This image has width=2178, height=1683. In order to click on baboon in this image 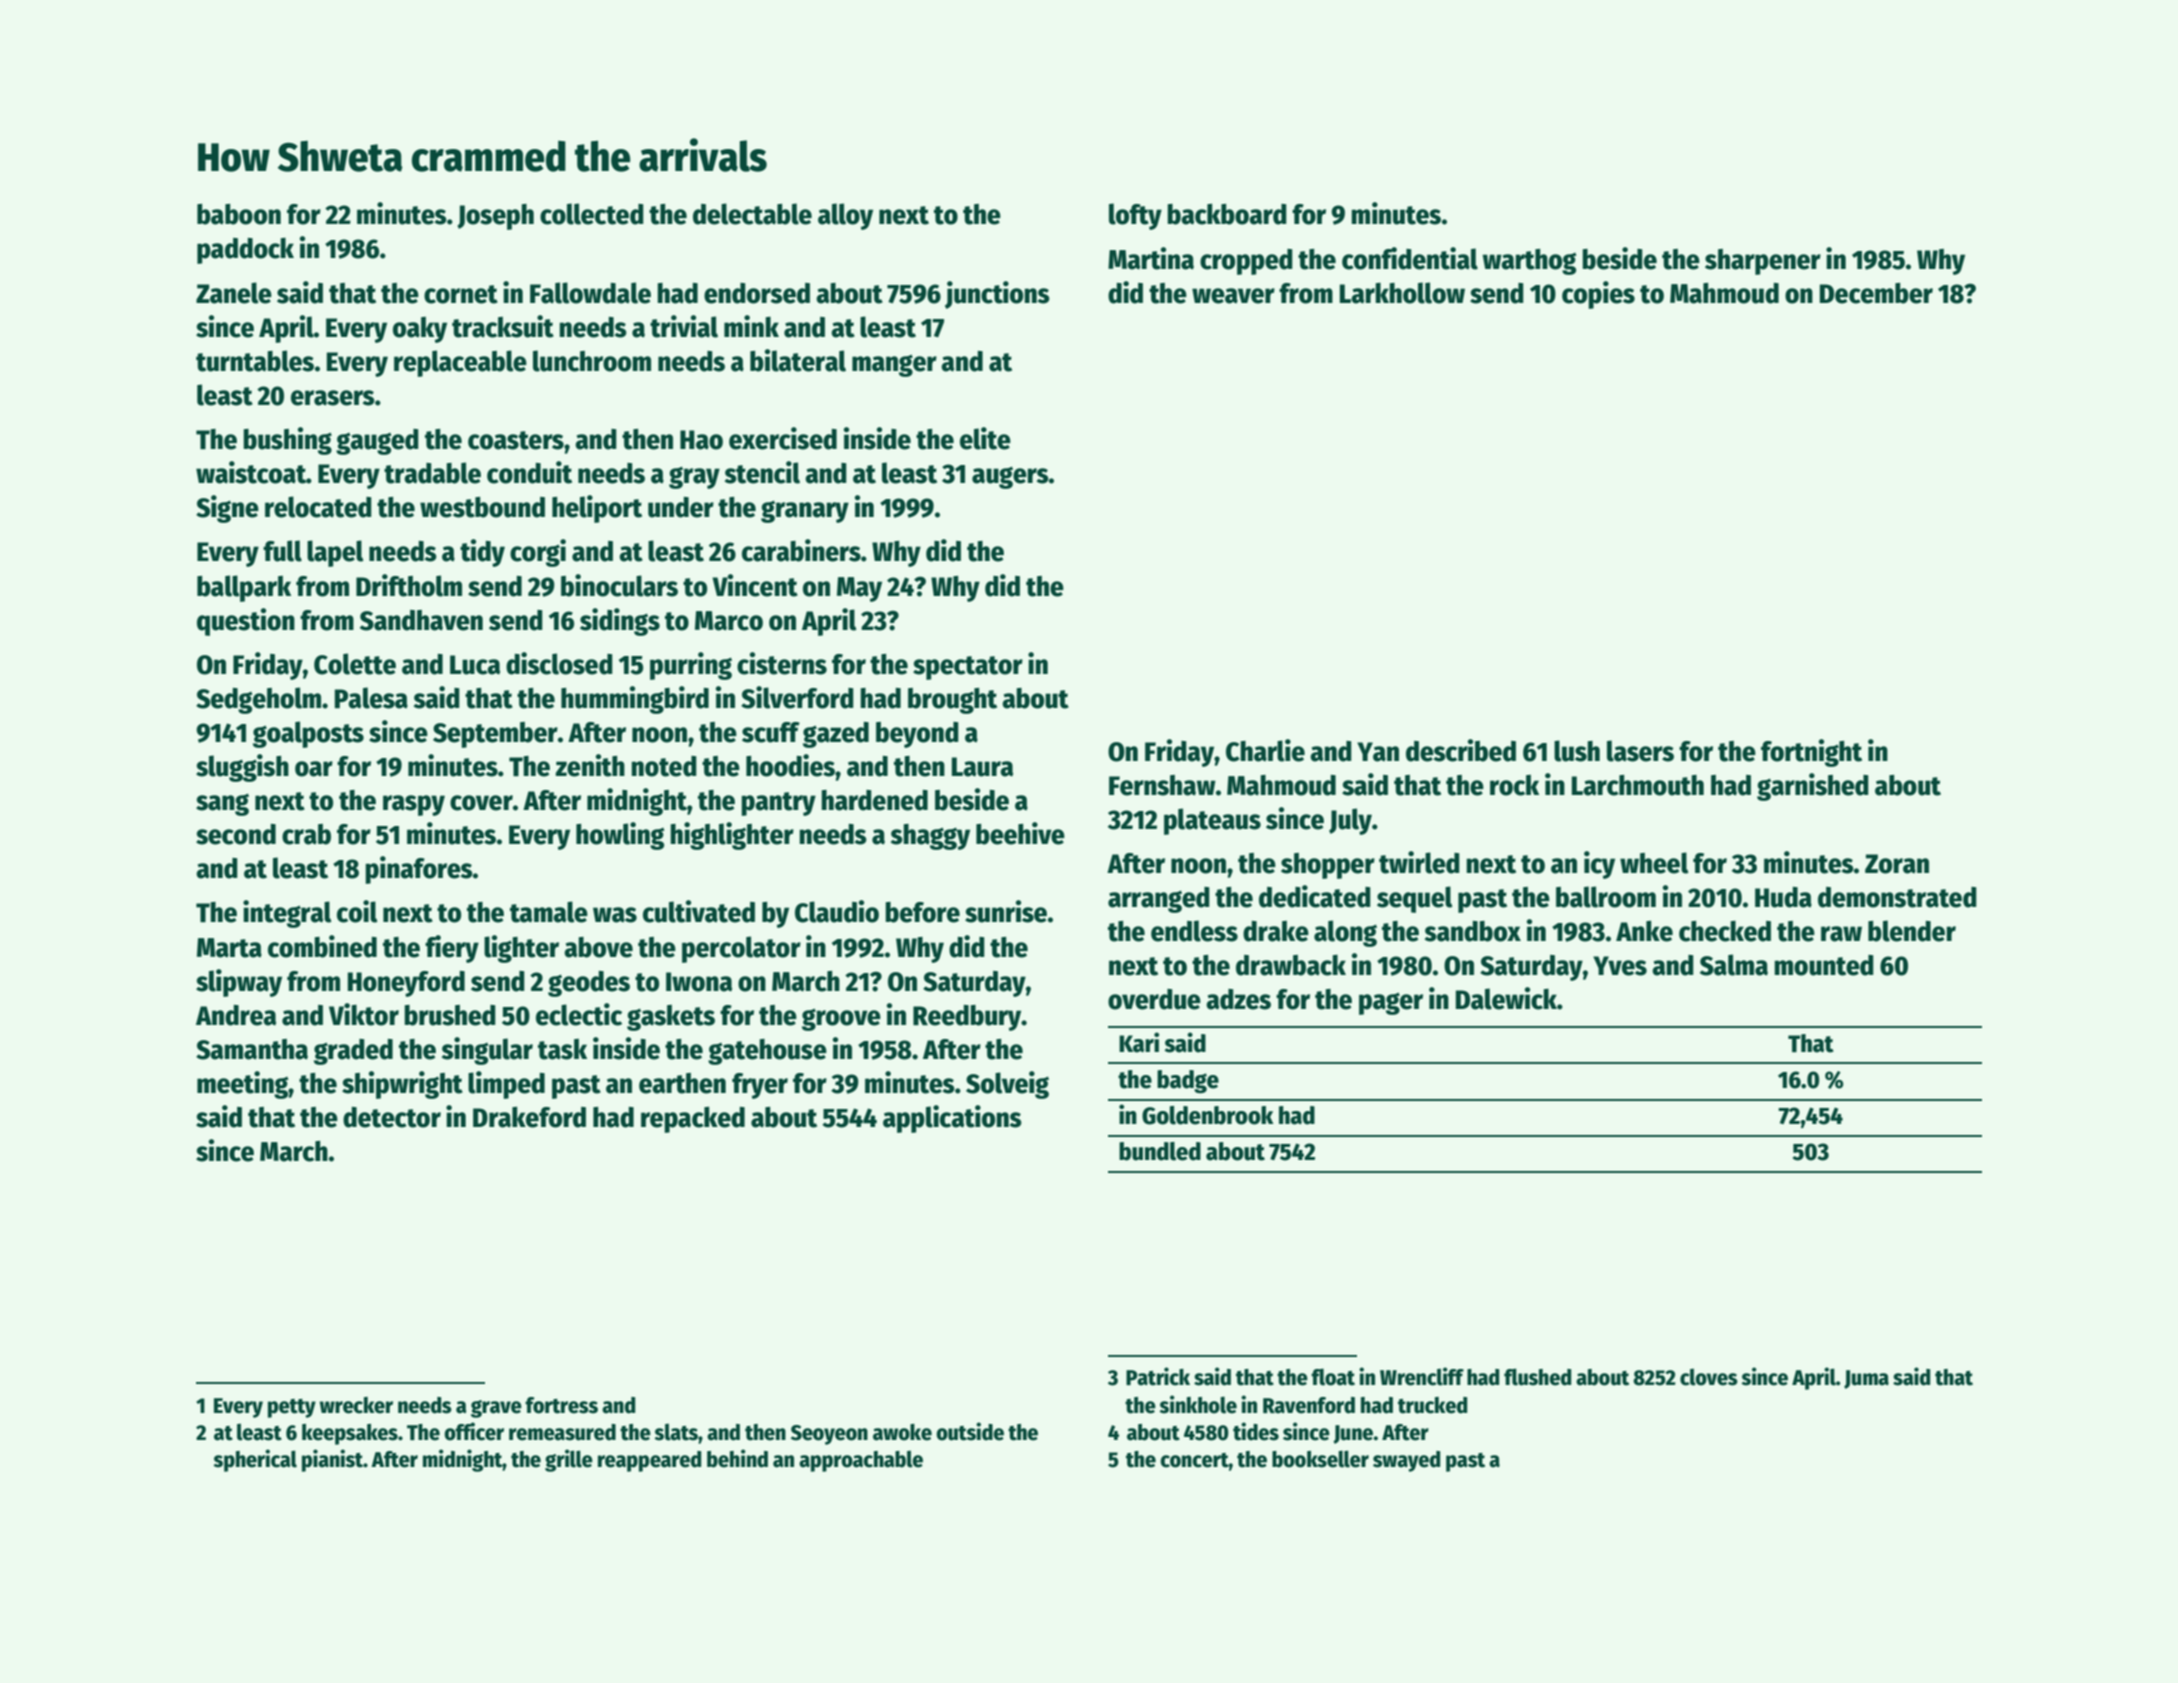, I will do `click(239, 214)`.
